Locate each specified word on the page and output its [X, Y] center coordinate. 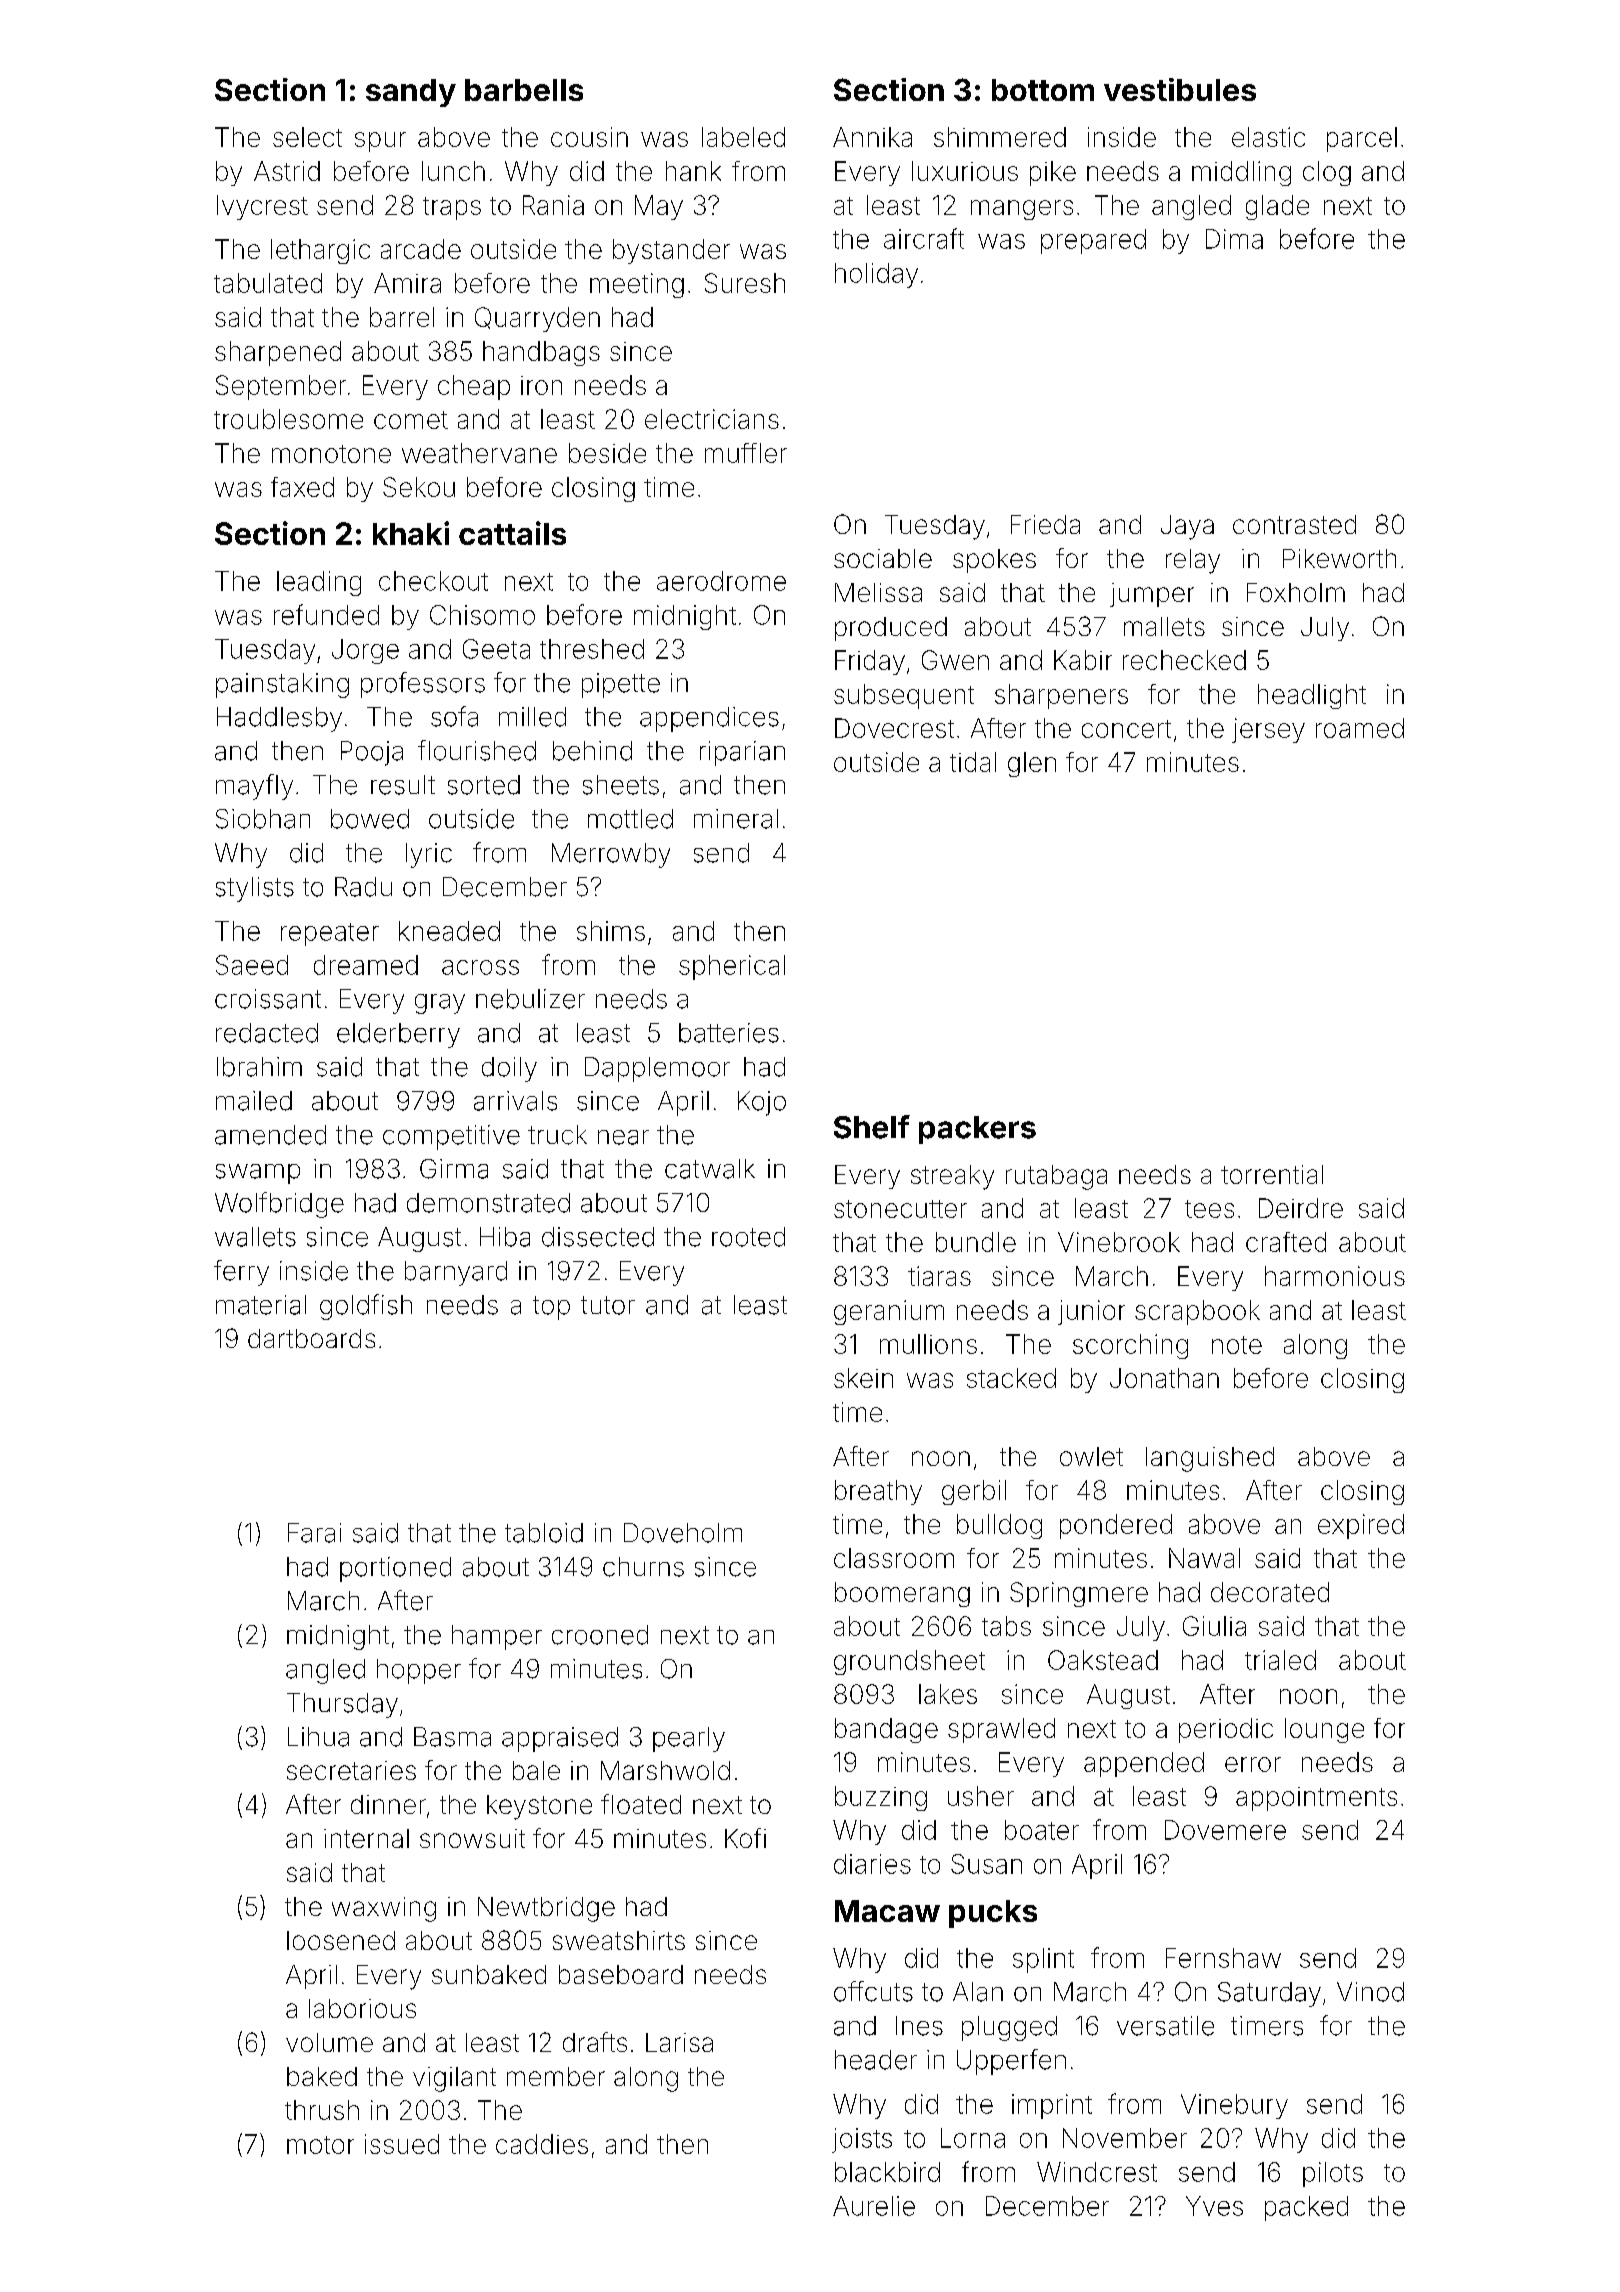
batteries [729, 1033]
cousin [589, 137]
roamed [1360, 728]
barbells [524, 90]
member [556, 2076]
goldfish [366, 1307]
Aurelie [874, 2206]
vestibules [1180, 89]
